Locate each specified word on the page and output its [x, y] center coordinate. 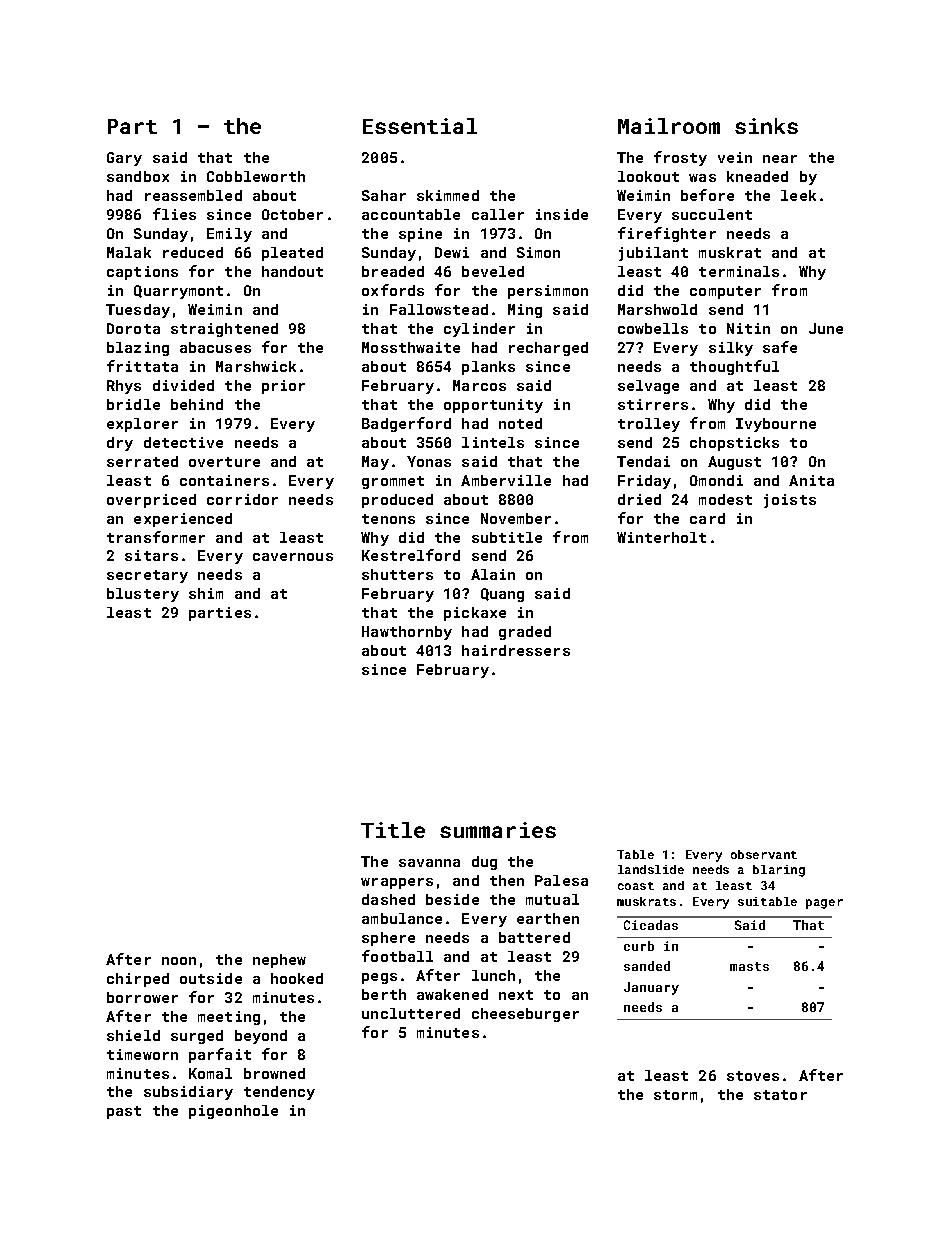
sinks [766, 126]
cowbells [653, 328]
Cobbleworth [256, 176]
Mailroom [669, 126]
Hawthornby [407, 633]
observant [764, 854]
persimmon [548, 292]
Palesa [561, 880]
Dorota [133, 328]
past [124, 1112]
